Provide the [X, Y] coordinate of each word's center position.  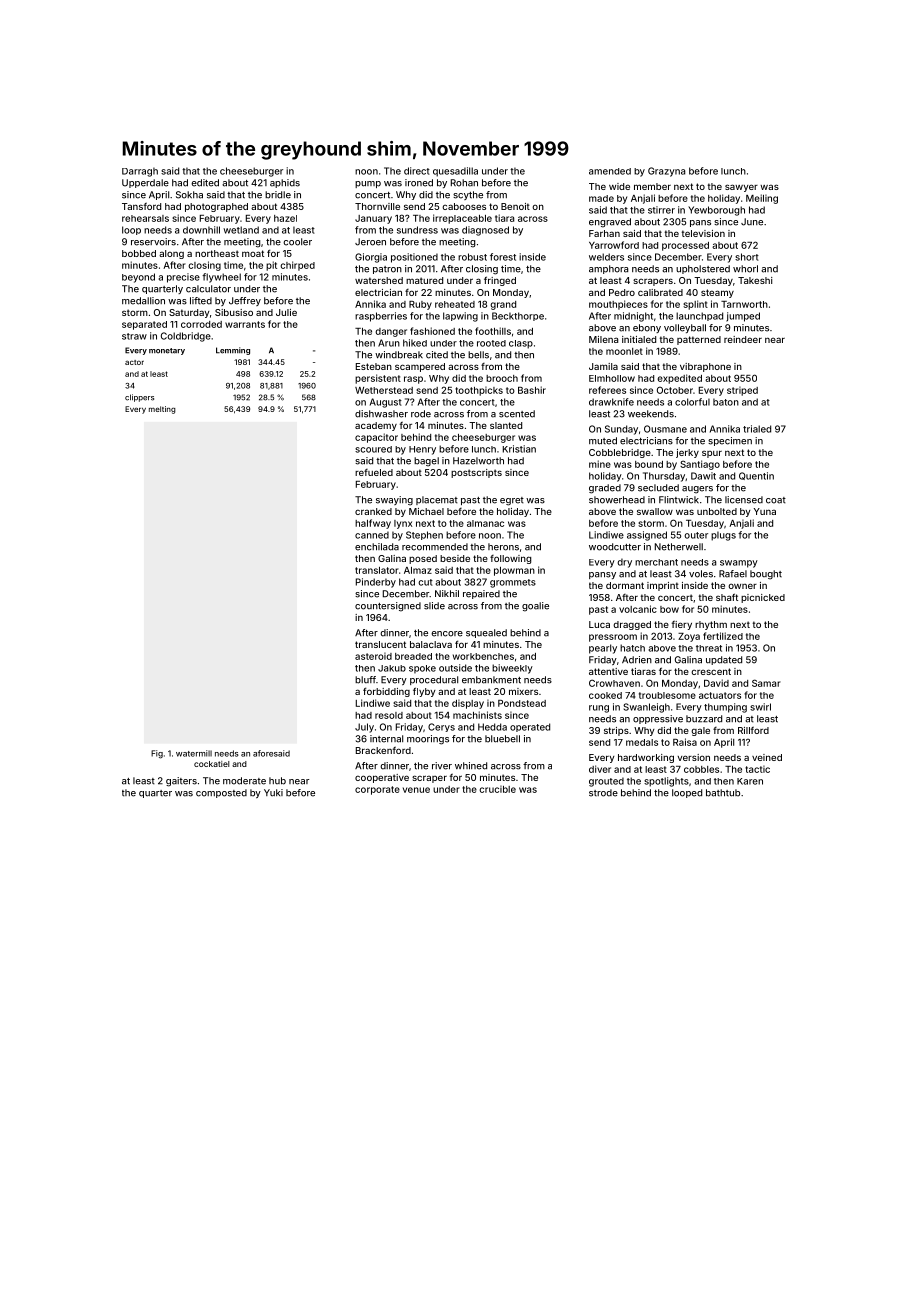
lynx [403, 524]
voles [701, 574]
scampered [420, 367]
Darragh [140, 172]
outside [455, 668]
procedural [434, 680]
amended [610, 171]
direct [417, 171]
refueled [374, 472]
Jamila [603, 366]
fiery [682, 625]
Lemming [233, 351]
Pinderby [376, 583]
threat [709, 648]
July [364, 728]
